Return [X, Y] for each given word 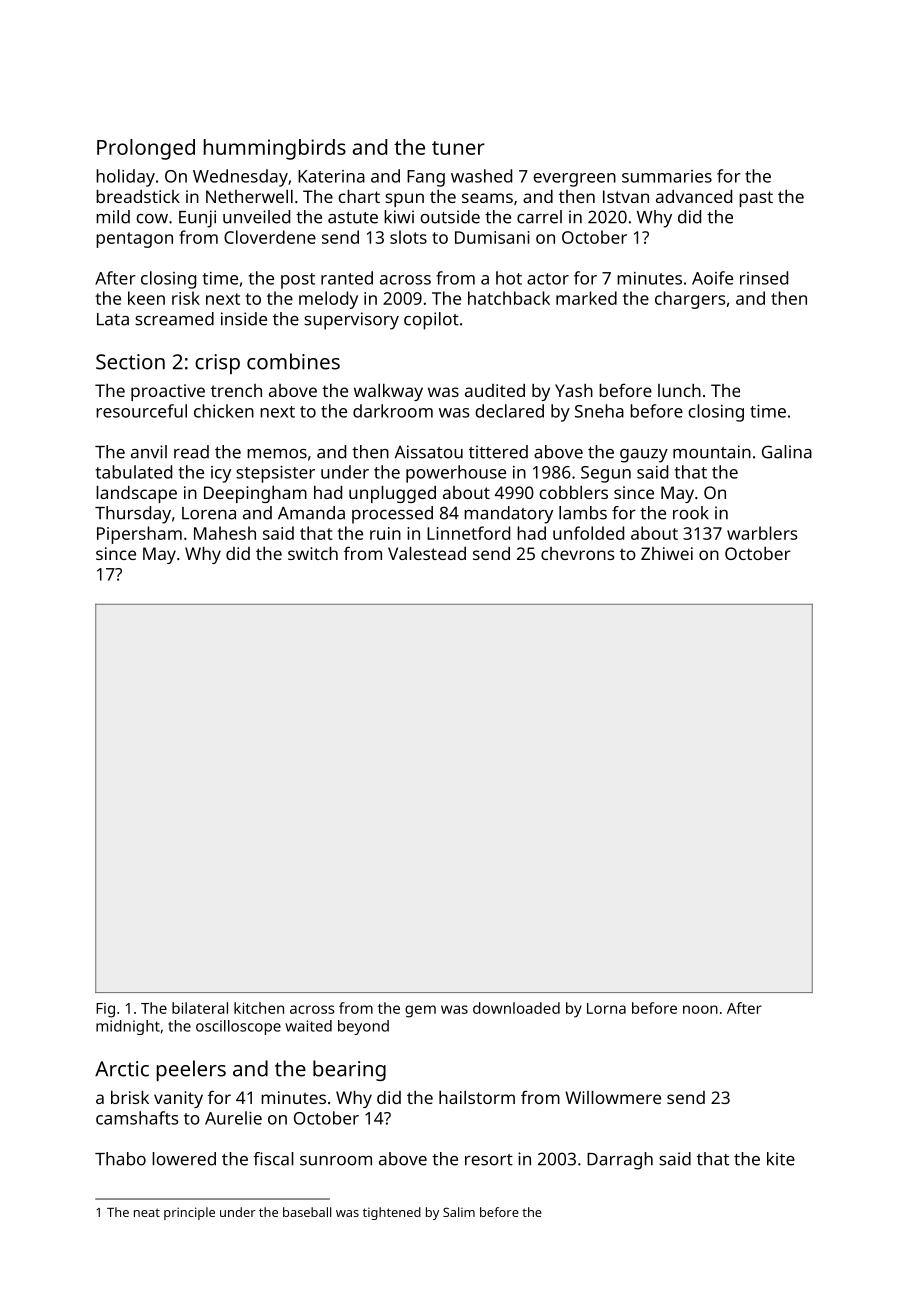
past [756, 199]
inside [244, 319]
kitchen [259, 1008]
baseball [307, 1212]
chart [359, 196]
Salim [459, 1212]
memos [277, 454]
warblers [762, 533]
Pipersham [139, 535]
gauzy [644, 456]
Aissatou [429, 452]
